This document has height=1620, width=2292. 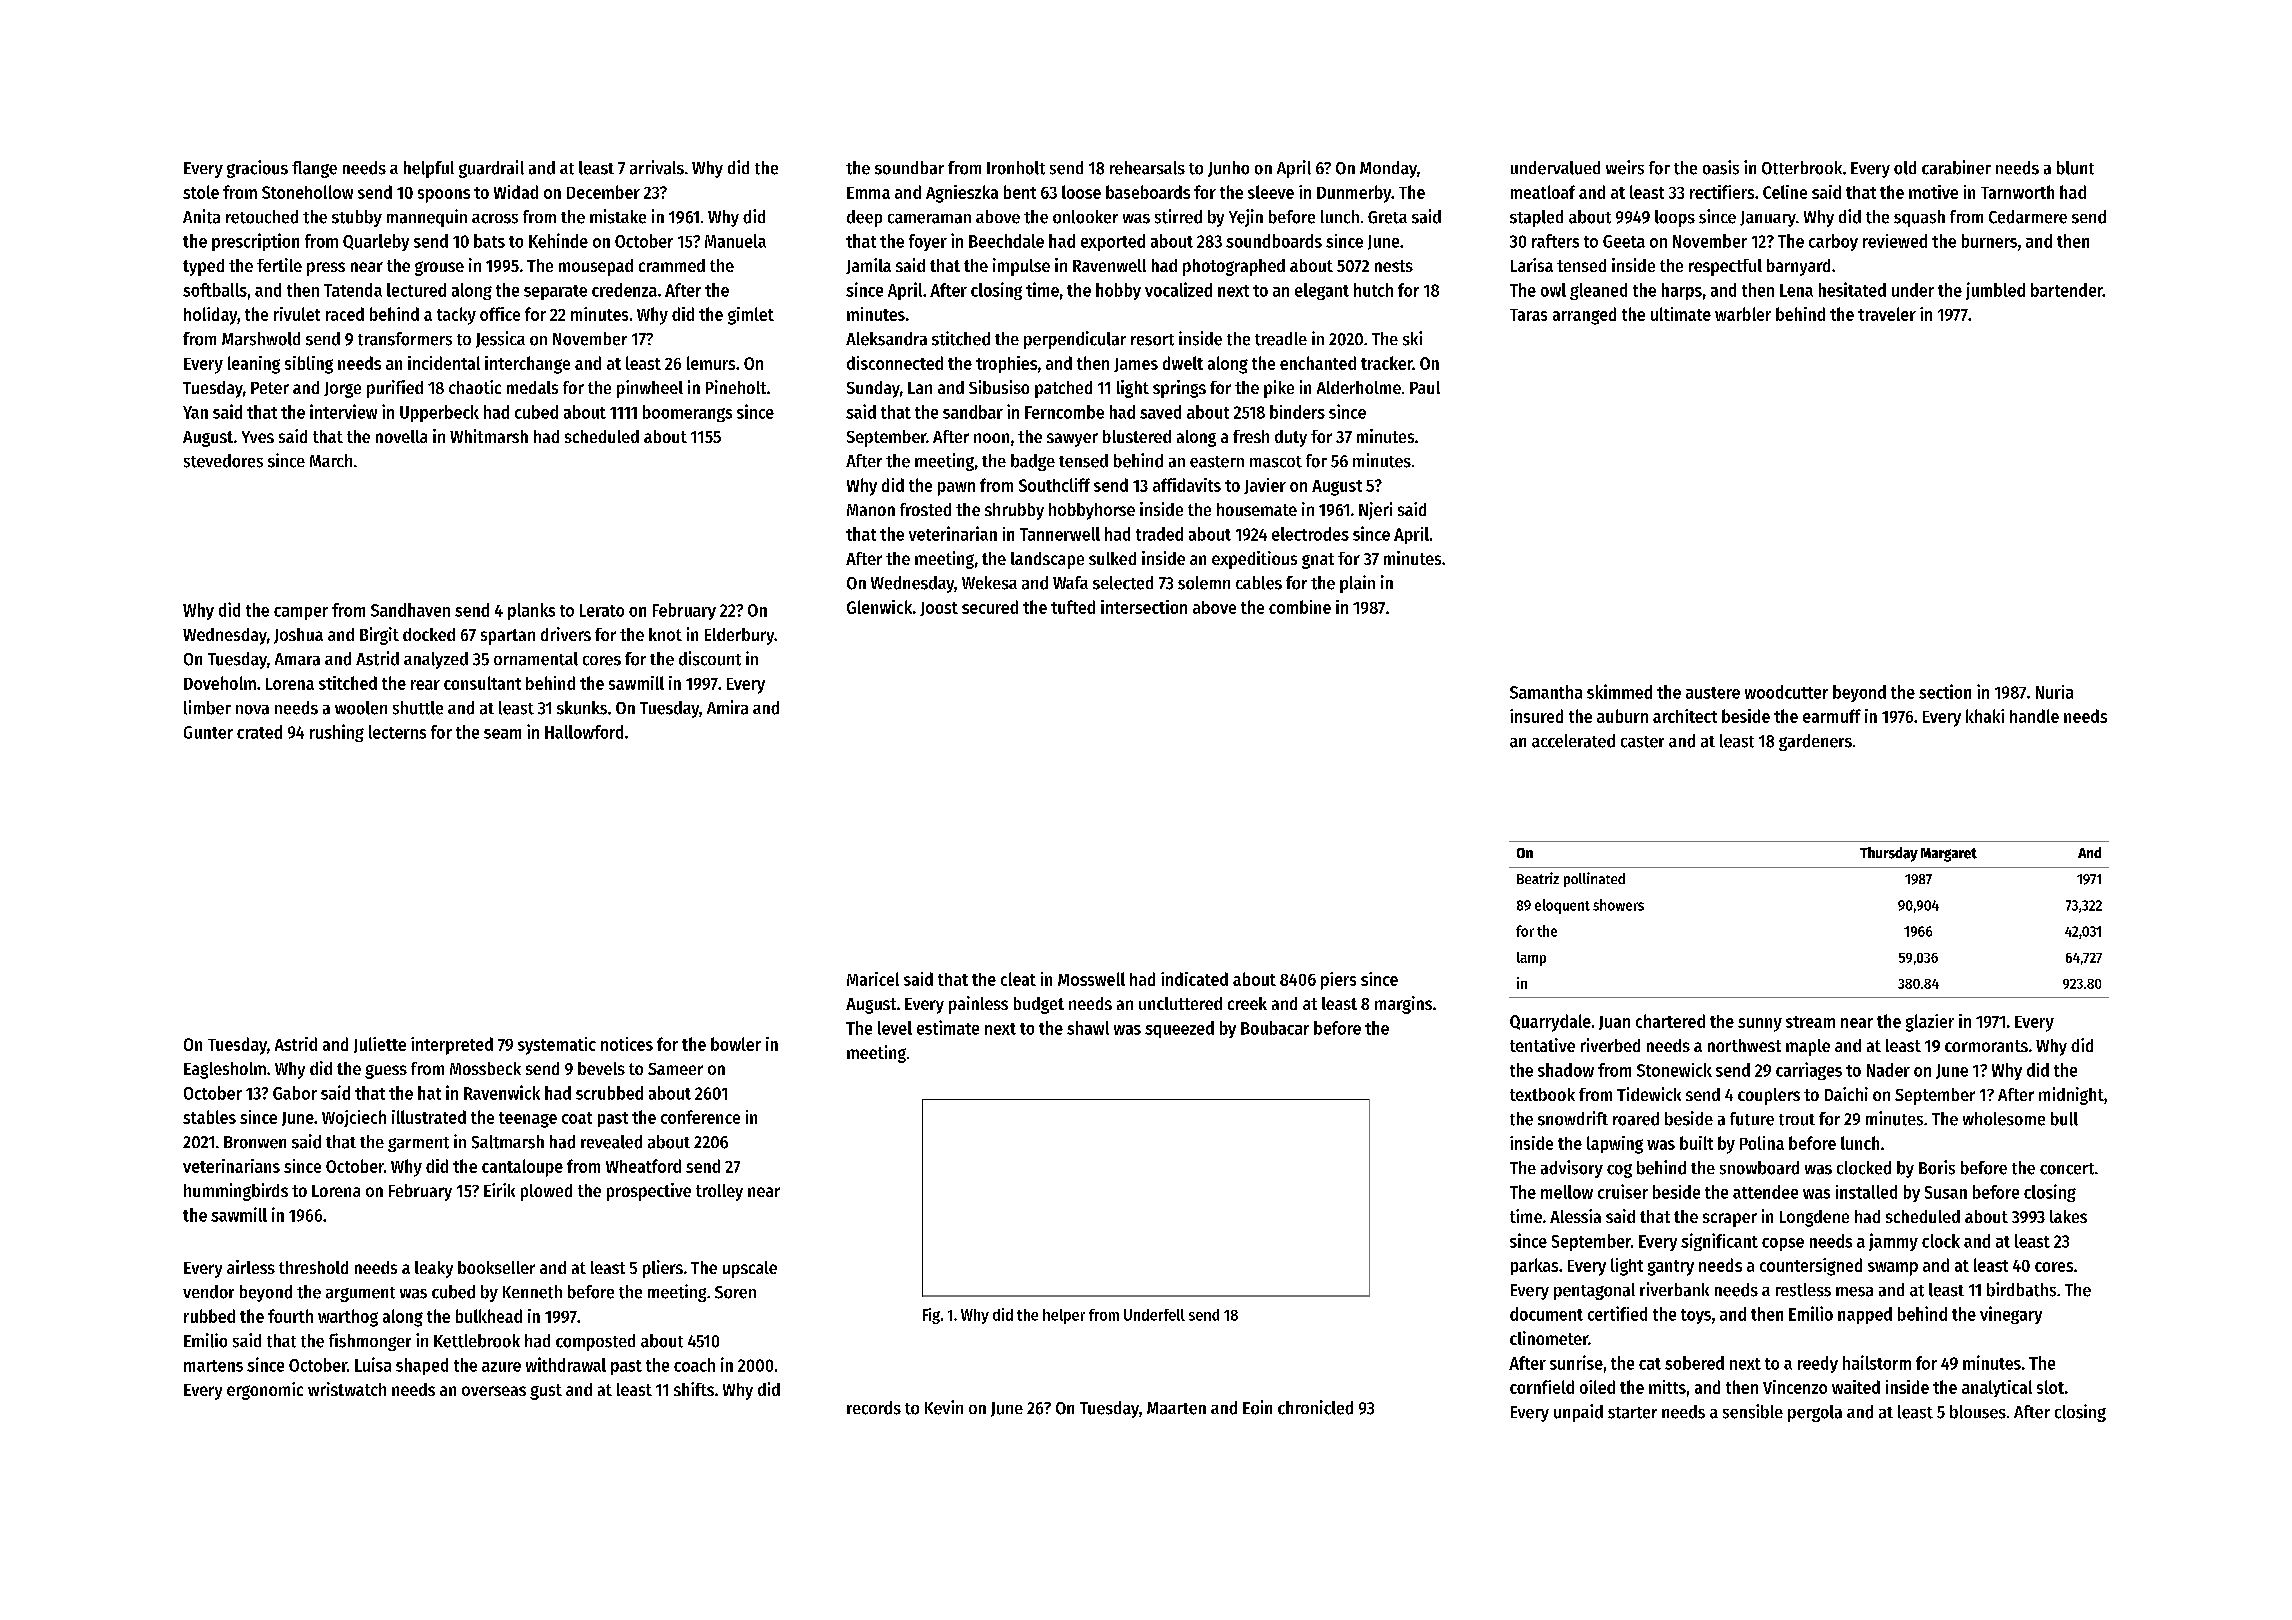 What do you see at coordinates (1752, 1119) in the document?
I see `future` at bounding box center [1752, 1119].
